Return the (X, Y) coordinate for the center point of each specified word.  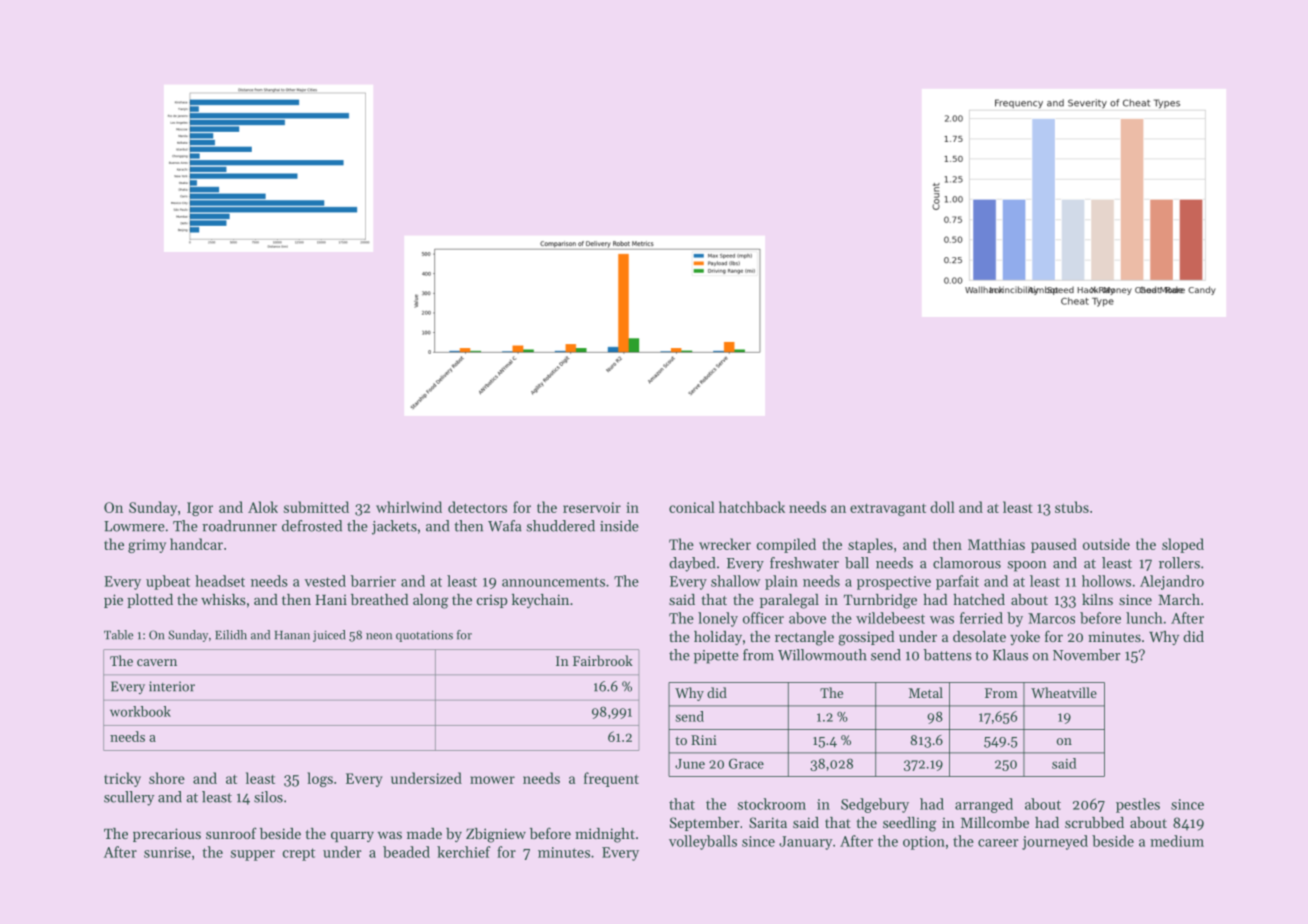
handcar (196, 544)
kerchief (464, 852)
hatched (979, 599)
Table (118, 635)
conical (692, 507)
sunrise (167, 852)
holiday (718, 638)
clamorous (967, 563)
